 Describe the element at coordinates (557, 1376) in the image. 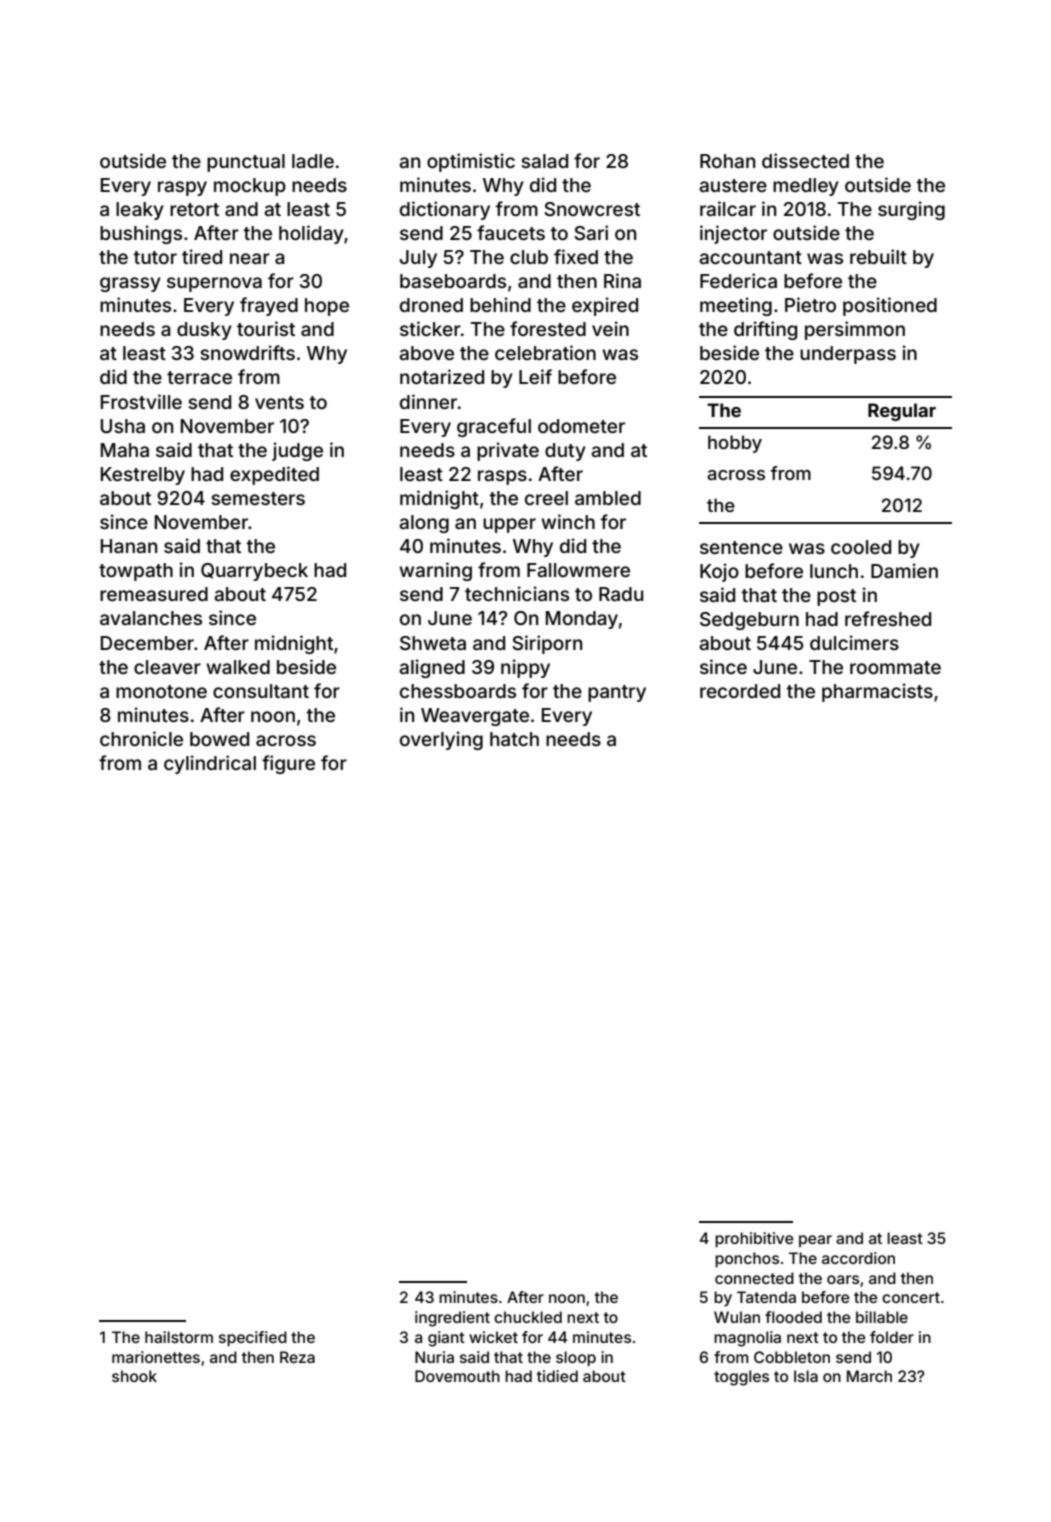

I see `tidied` at that location.
